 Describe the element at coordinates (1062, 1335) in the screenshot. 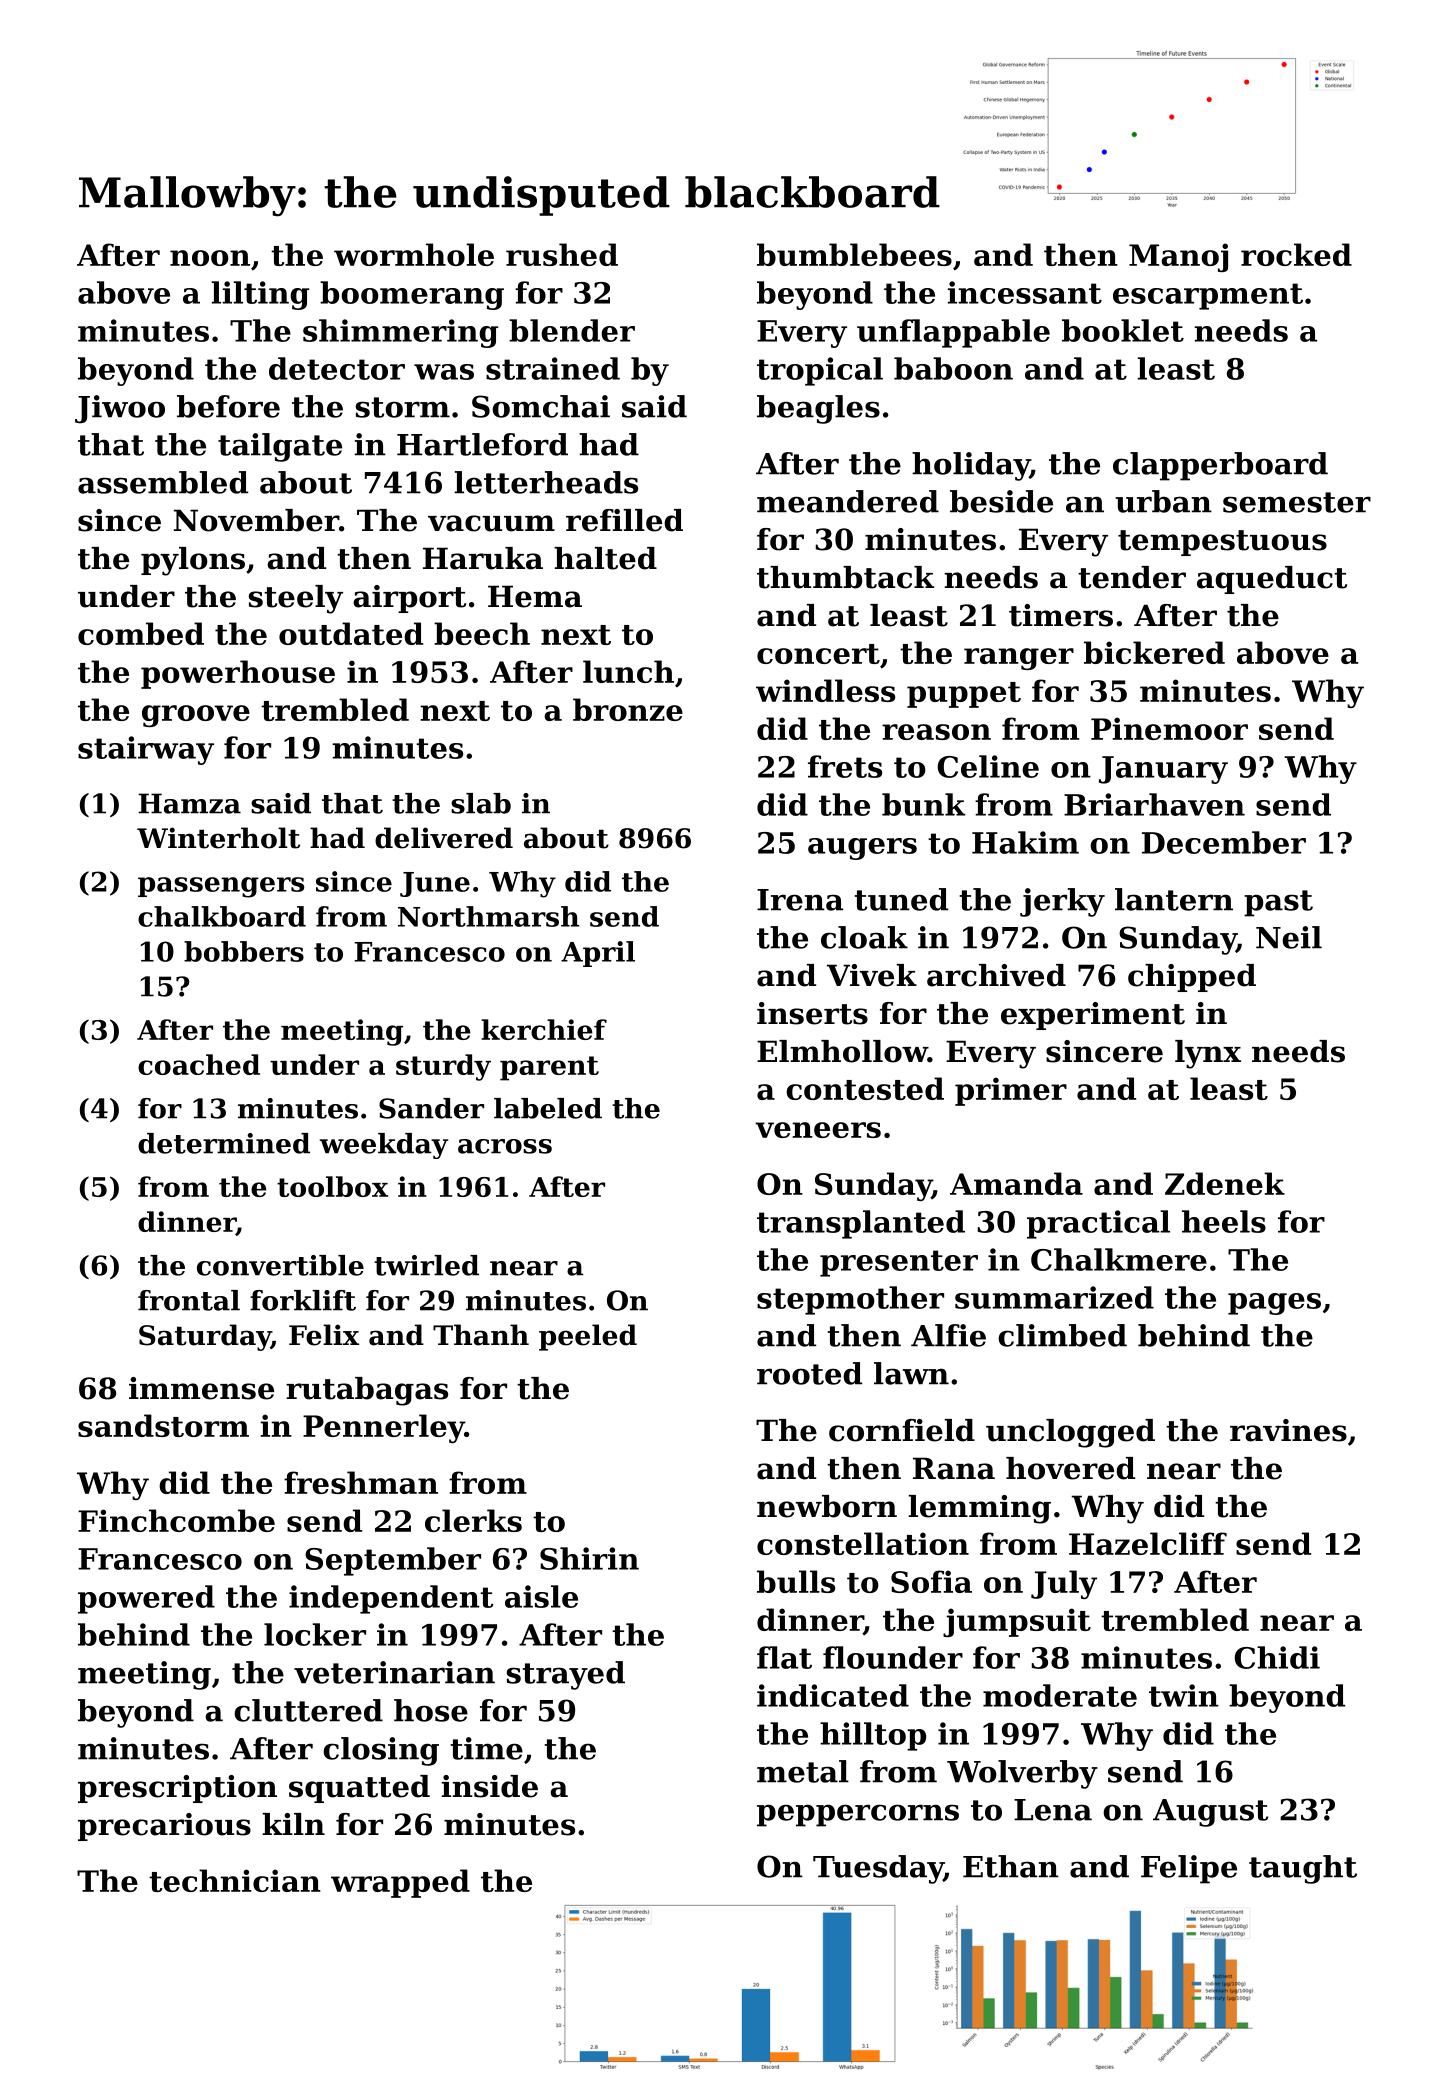

I see `climbed` at that location.
